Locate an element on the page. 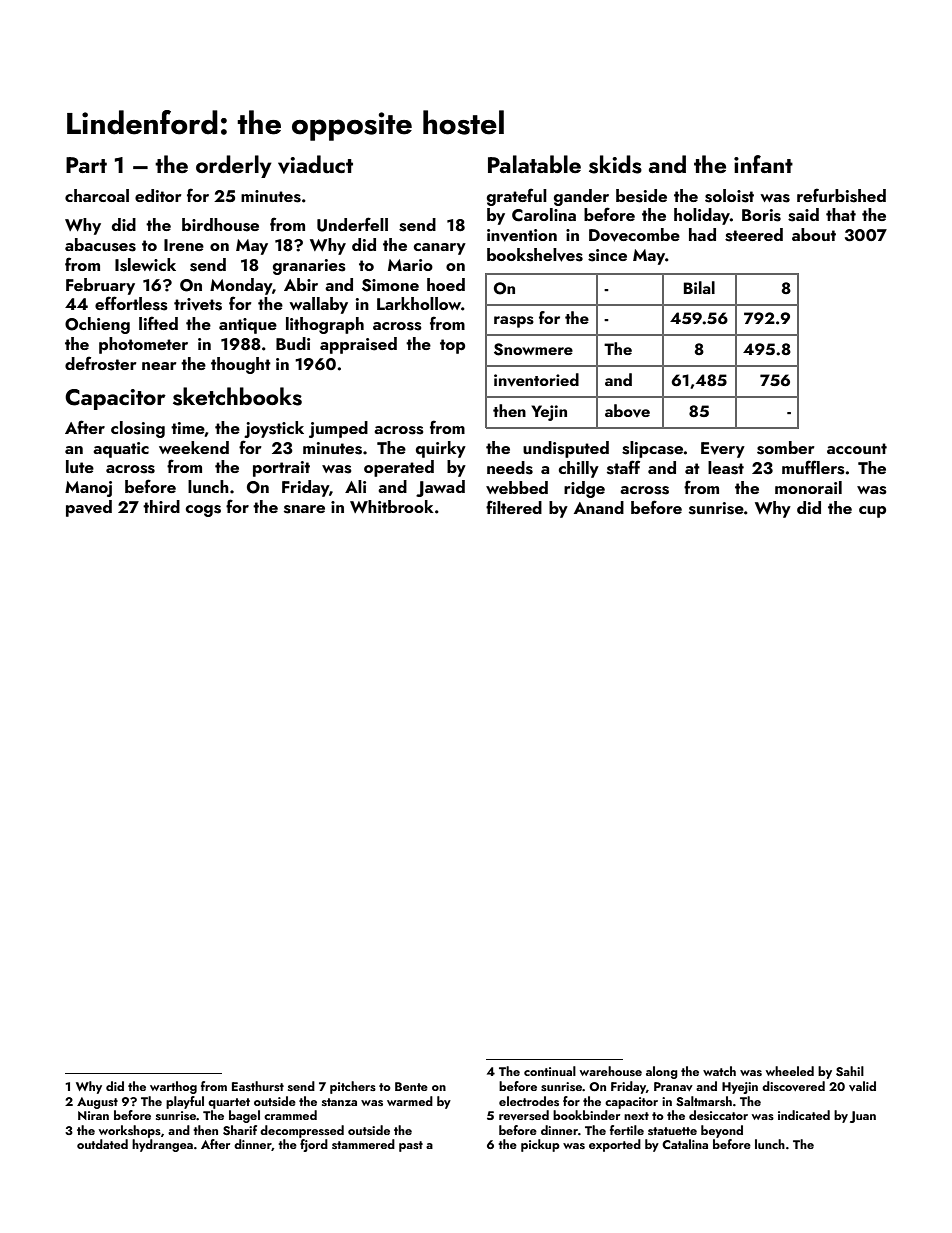  pickup is located at coordinates (540, 1145).
